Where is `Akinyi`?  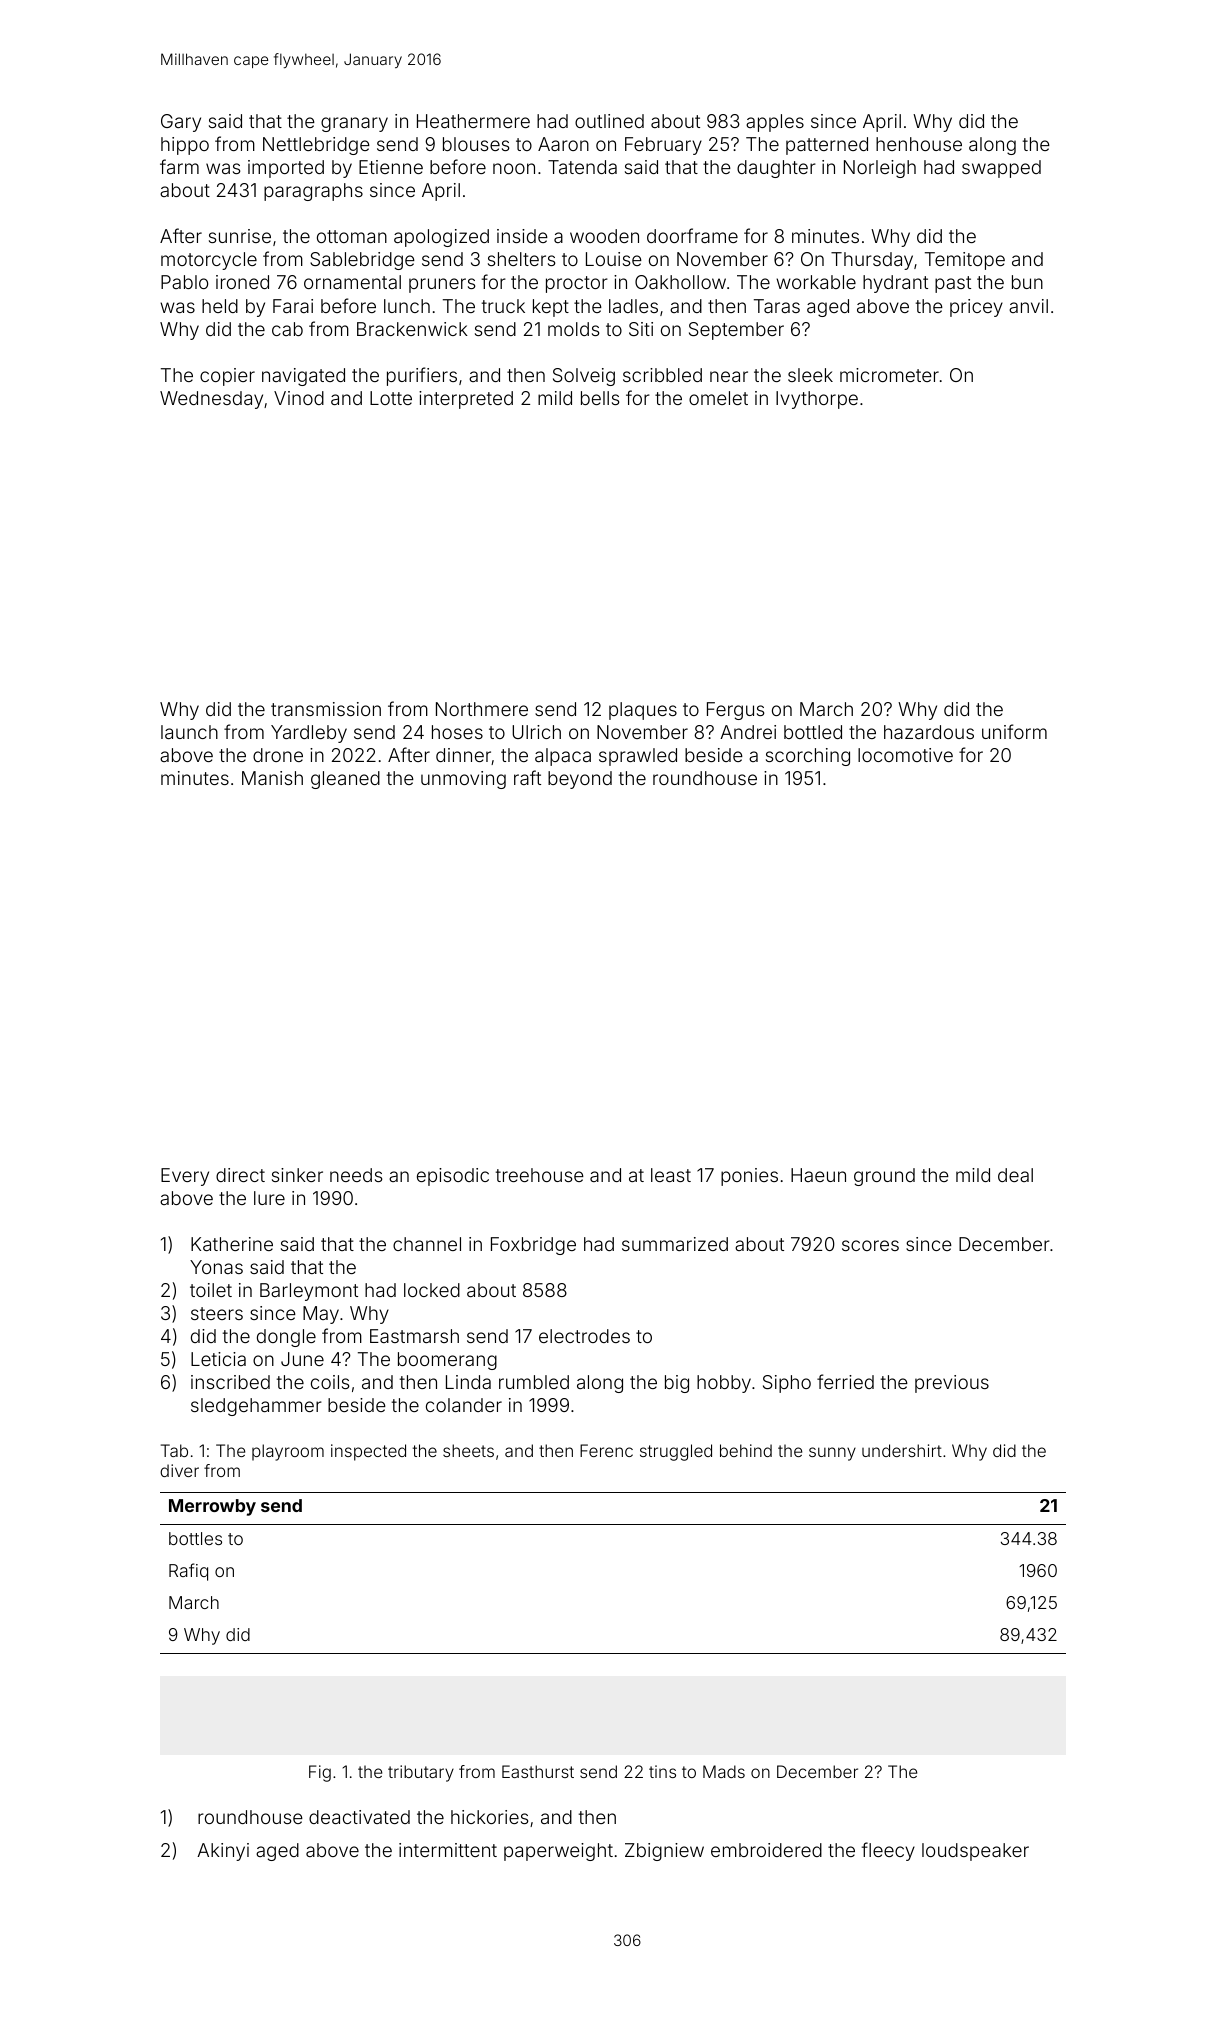 Akinyi is located at coordinates (223, 1852).
